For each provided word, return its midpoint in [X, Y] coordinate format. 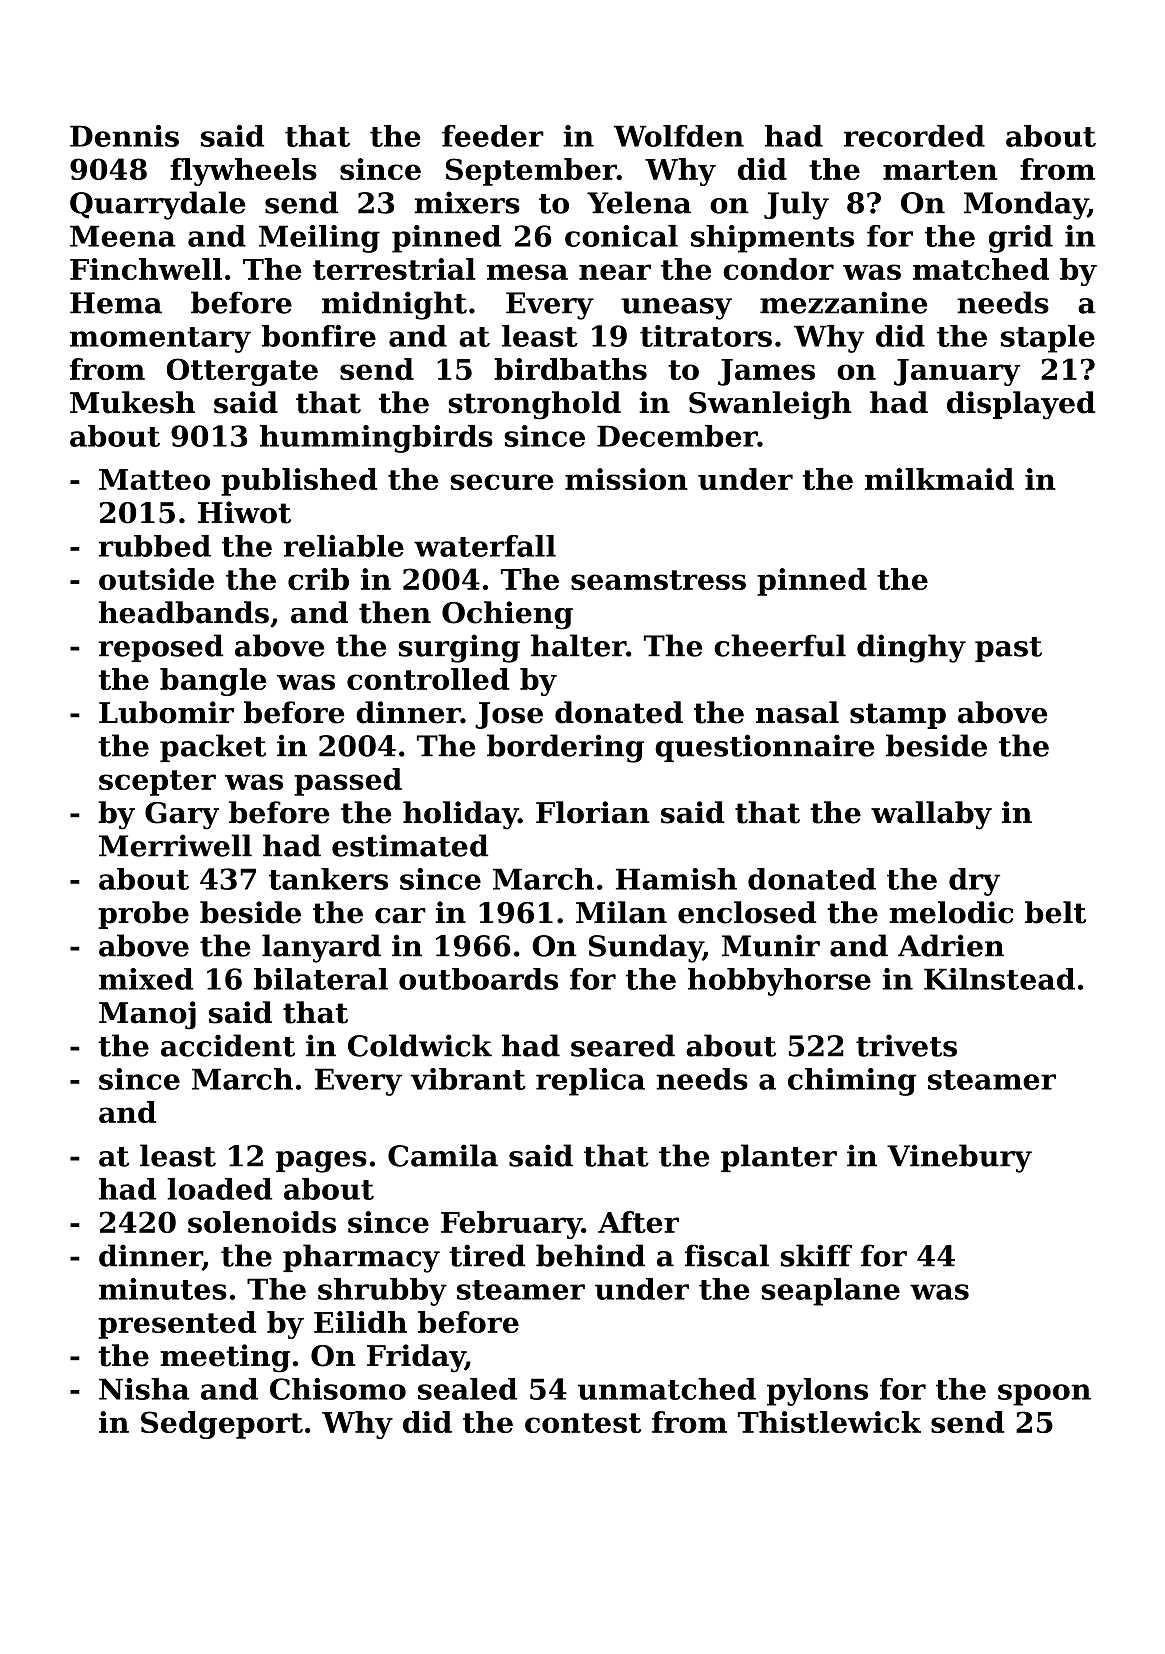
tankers [328, 879]
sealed [467, 1389]
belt [1055, 912]
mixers [467, 202]
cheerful [780, 645]
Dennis [124, 136]
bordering [565, 748]
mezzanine [843, 302]
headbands [184, 612]
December [677, 436]
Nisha [144, 1389]
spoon [1044, 1395]
